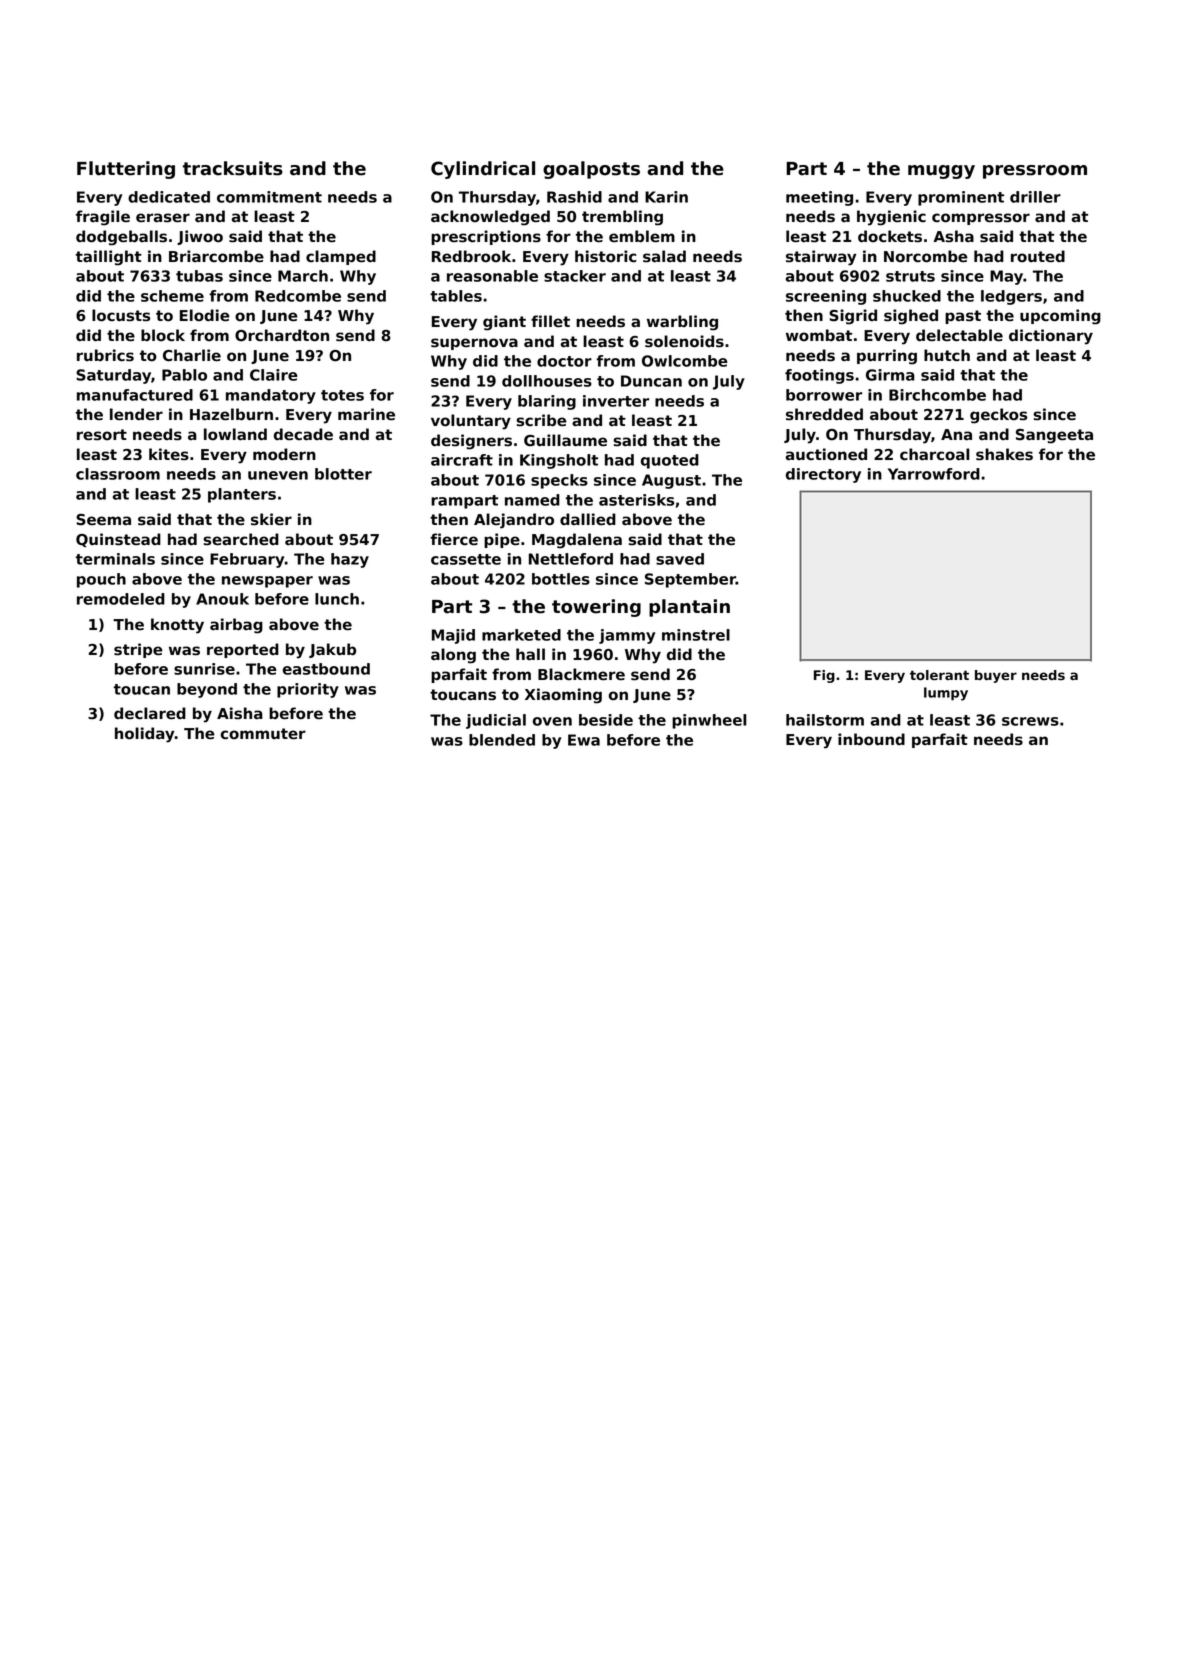 This screenshot has height=1671, width=1182. I want to click on priority, so click(308, 690).
